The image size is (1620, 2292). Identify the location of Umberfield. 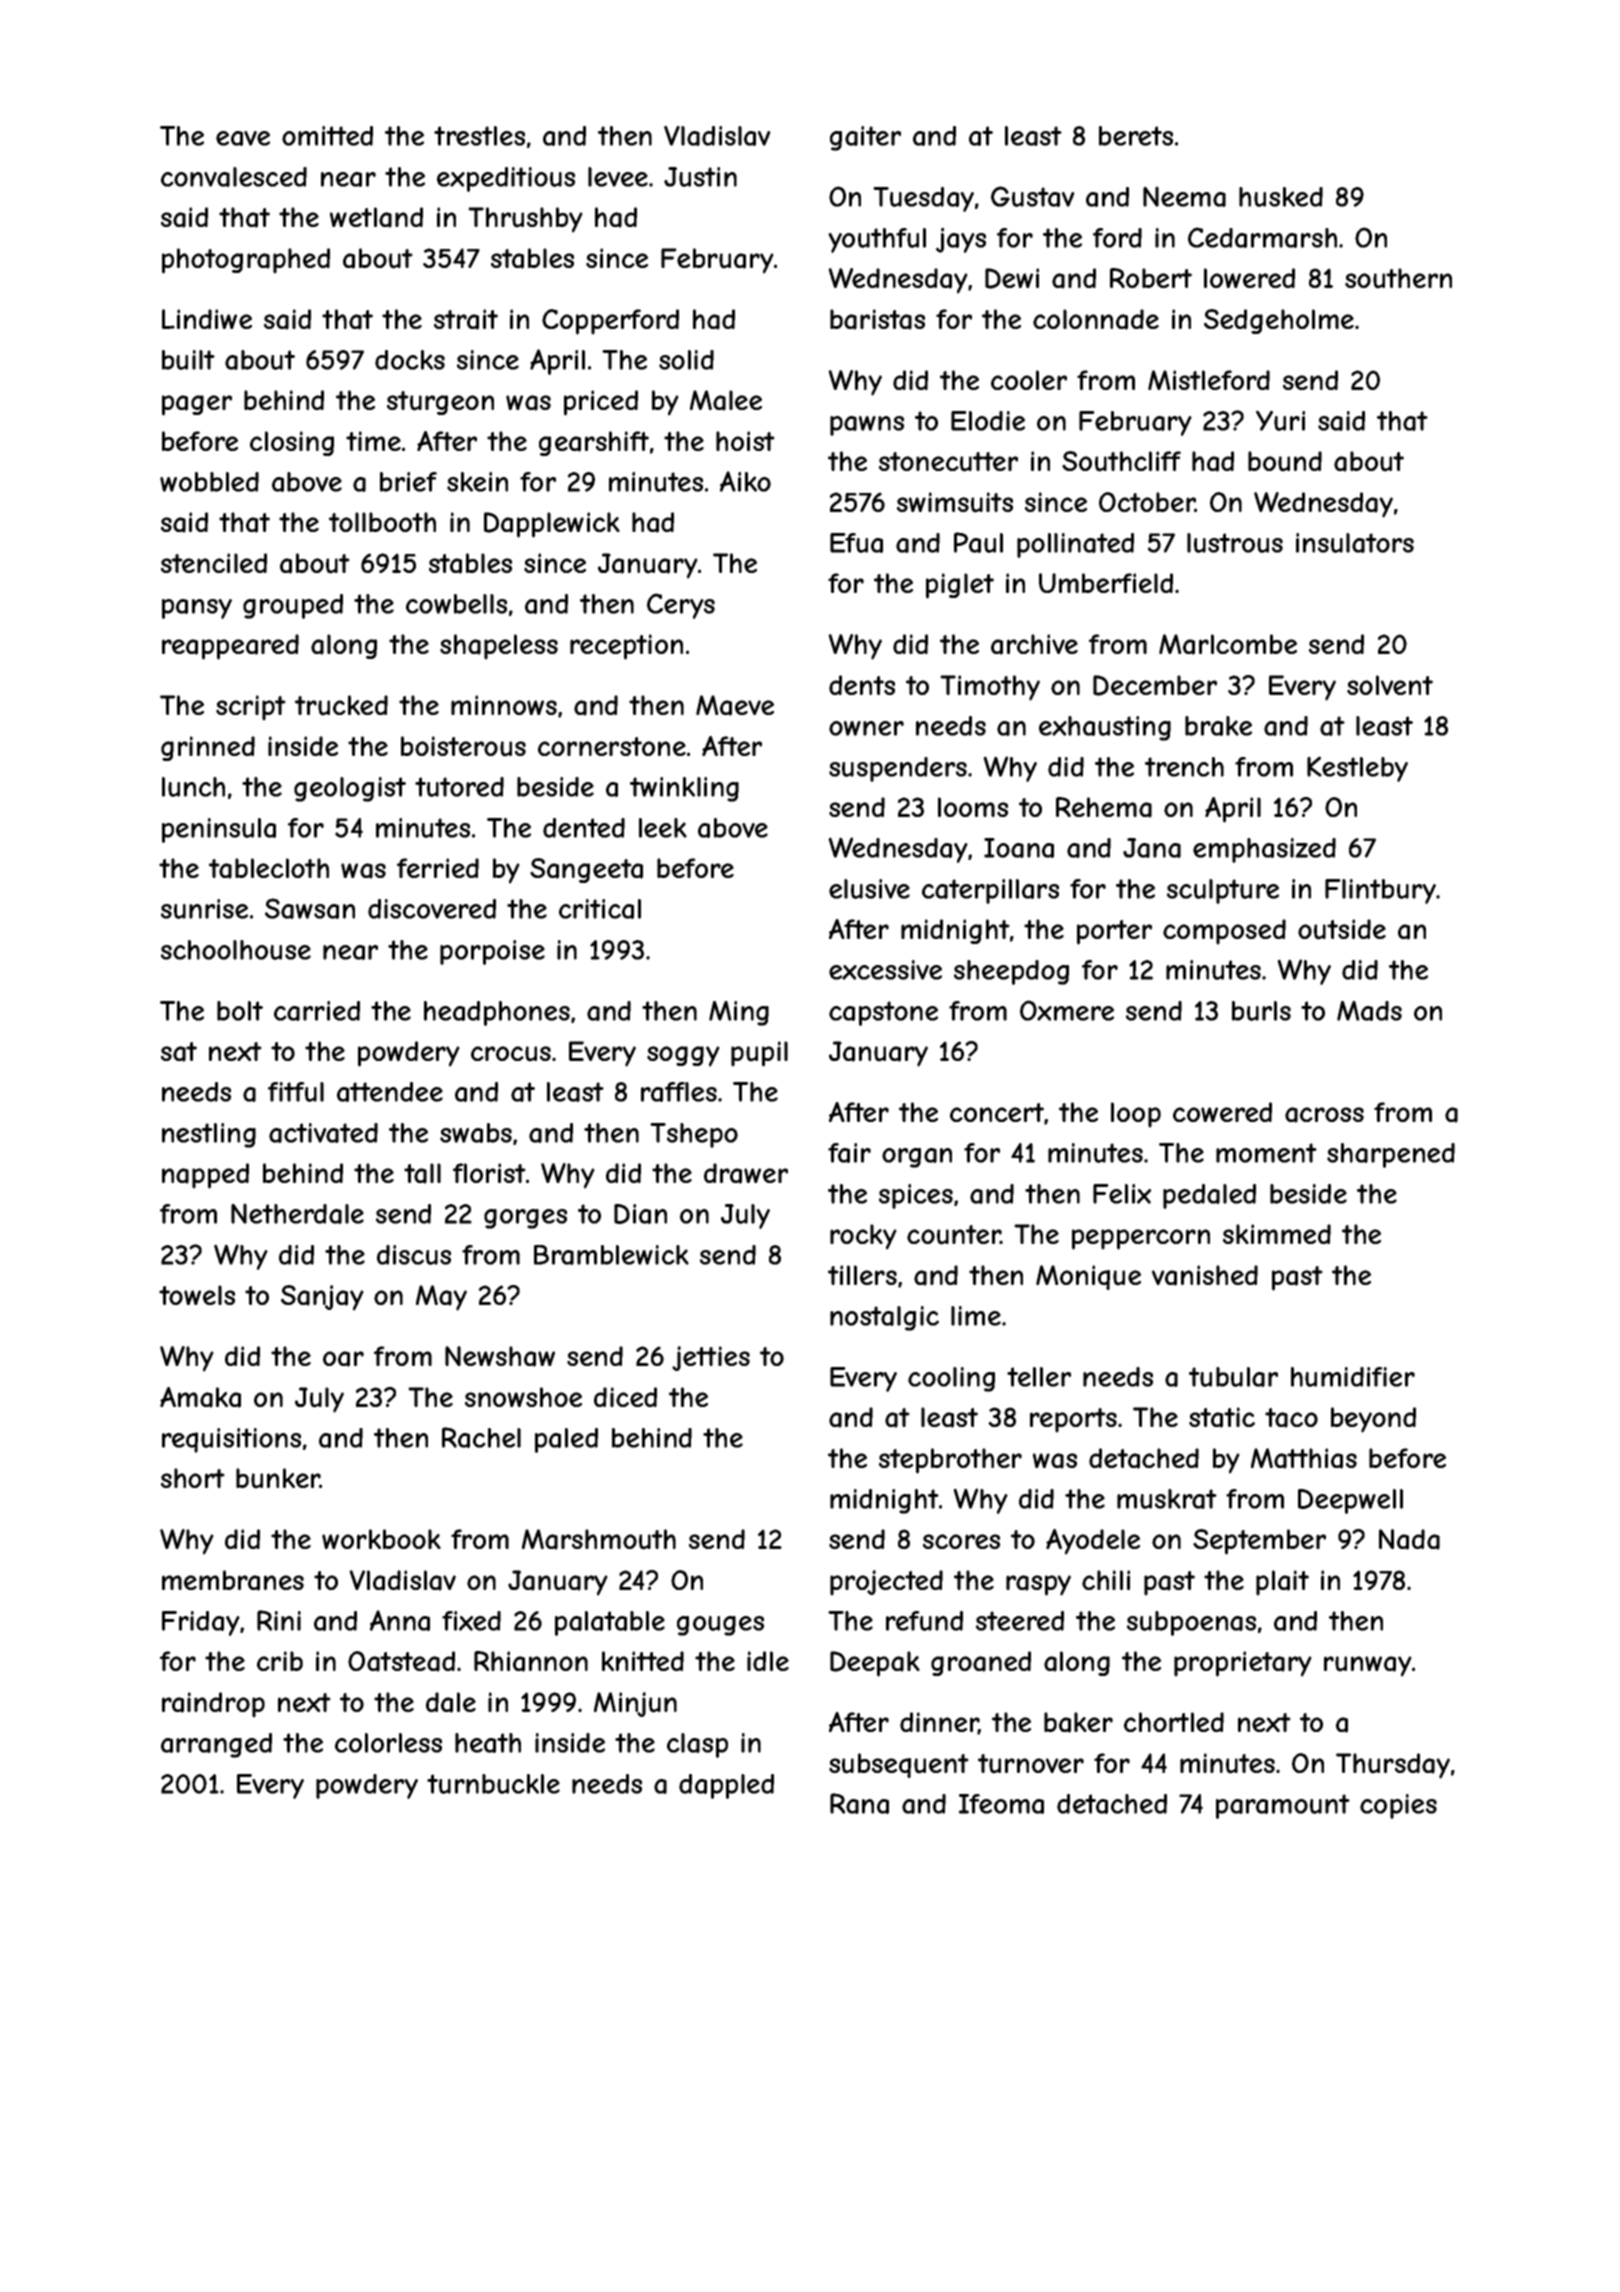
(1106, 583).
